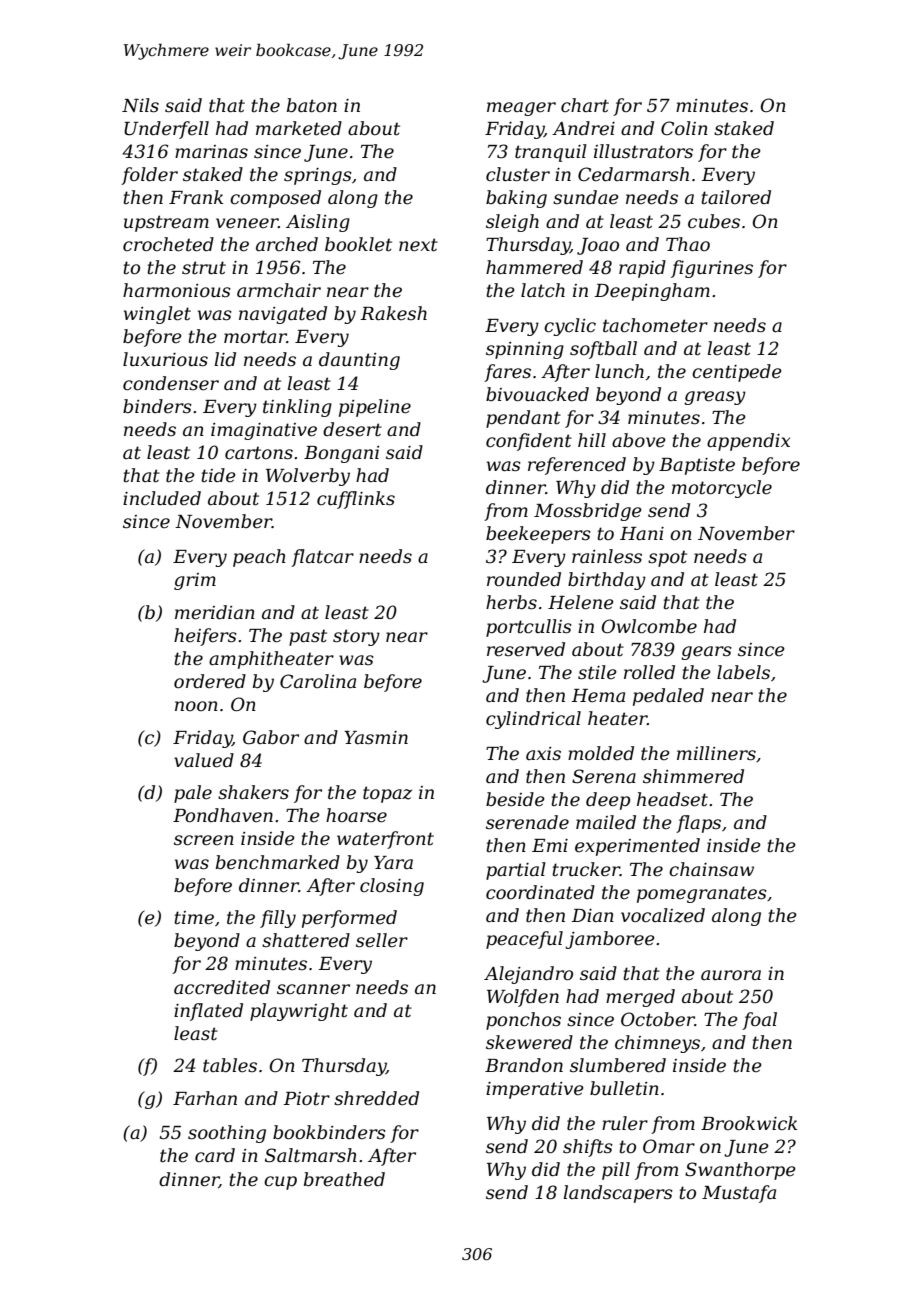  I want to click on topaz, so click(387, 794).
